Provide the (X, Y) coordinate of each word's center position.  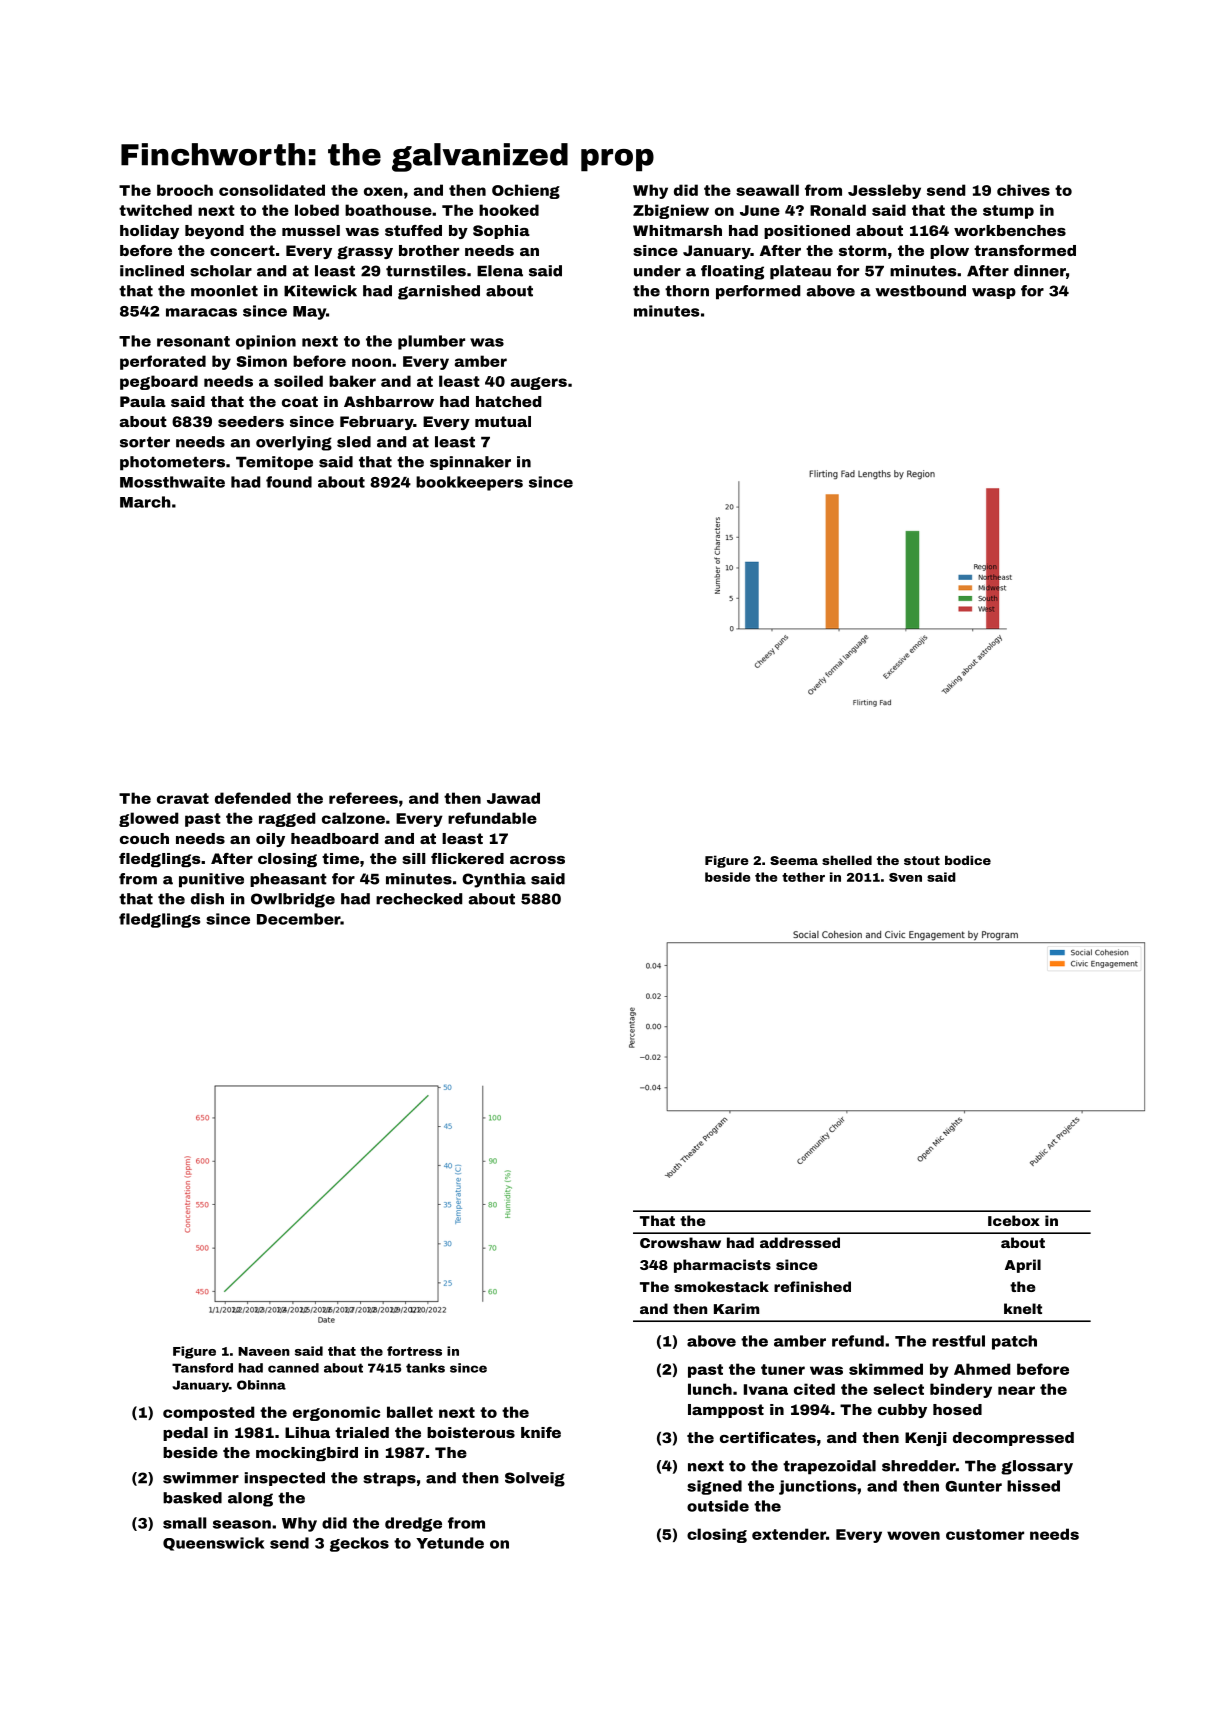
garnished (439, 292)
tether (803, 877)
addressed (800, 1242)
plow (949, 252)
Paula (143, 401)
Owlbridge (293, 900)
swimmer (201, 1478)
